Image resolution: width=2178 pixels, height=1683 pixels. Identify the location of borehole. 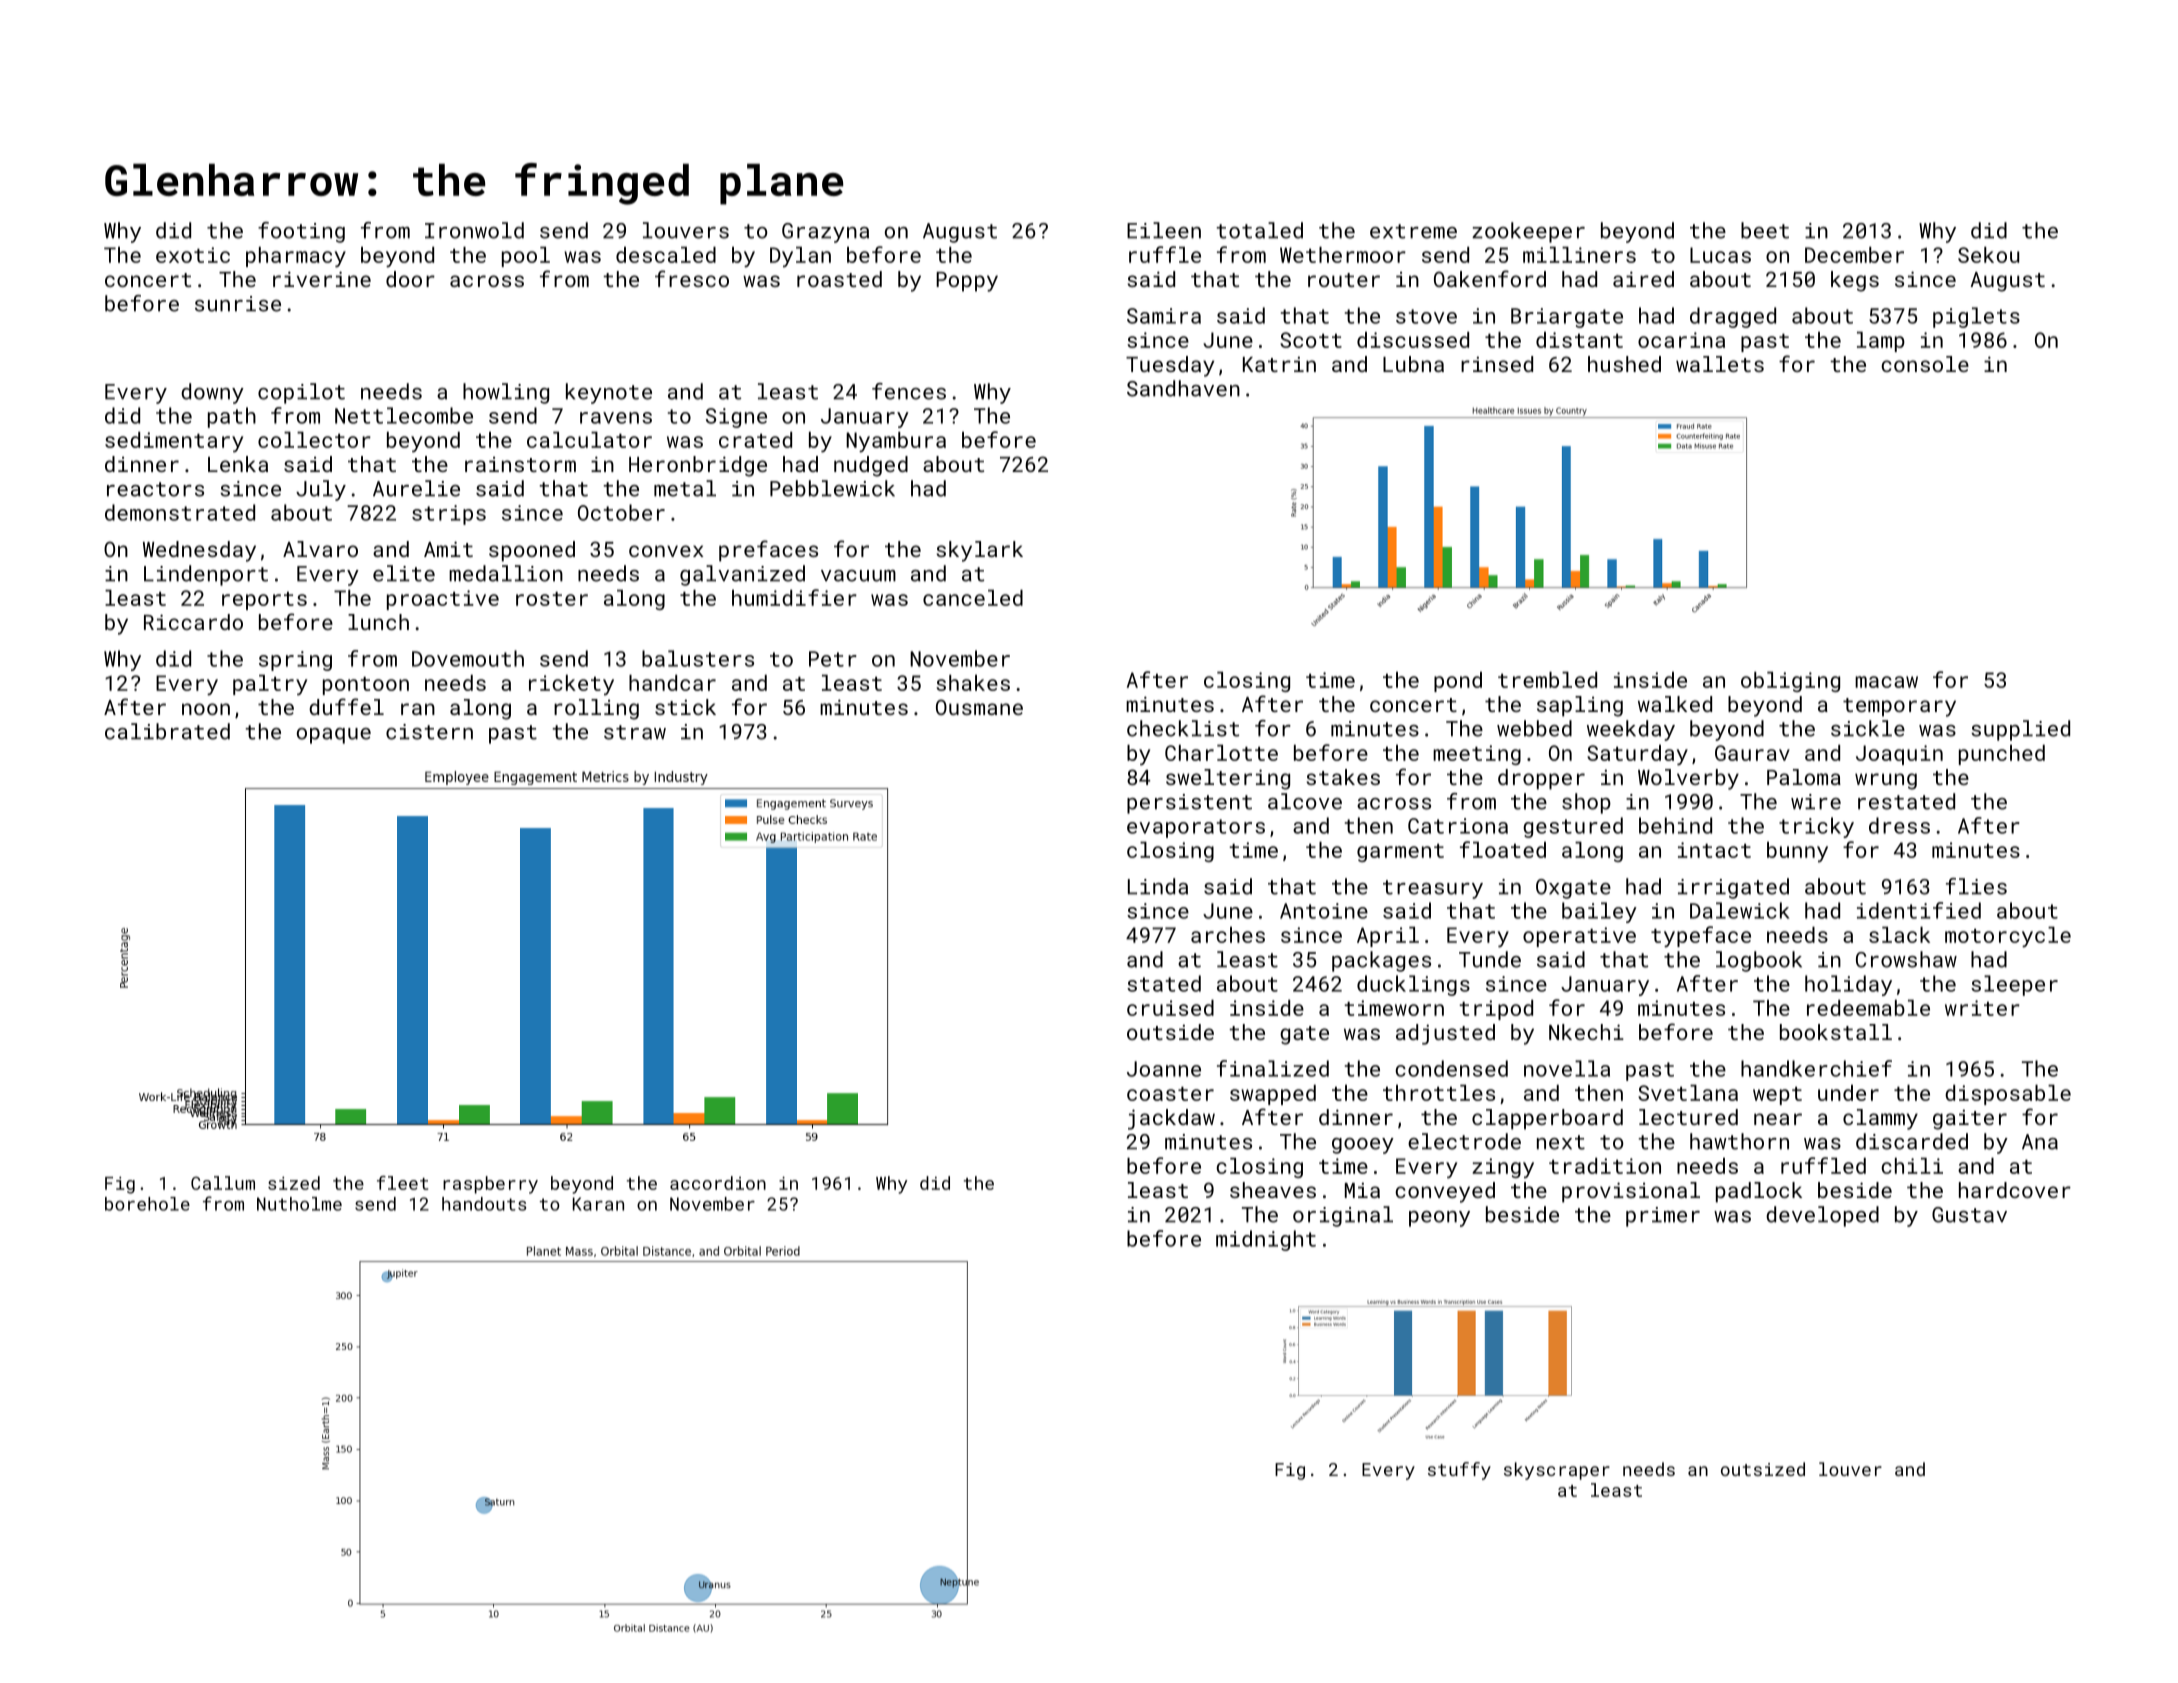
(147, 1204).
